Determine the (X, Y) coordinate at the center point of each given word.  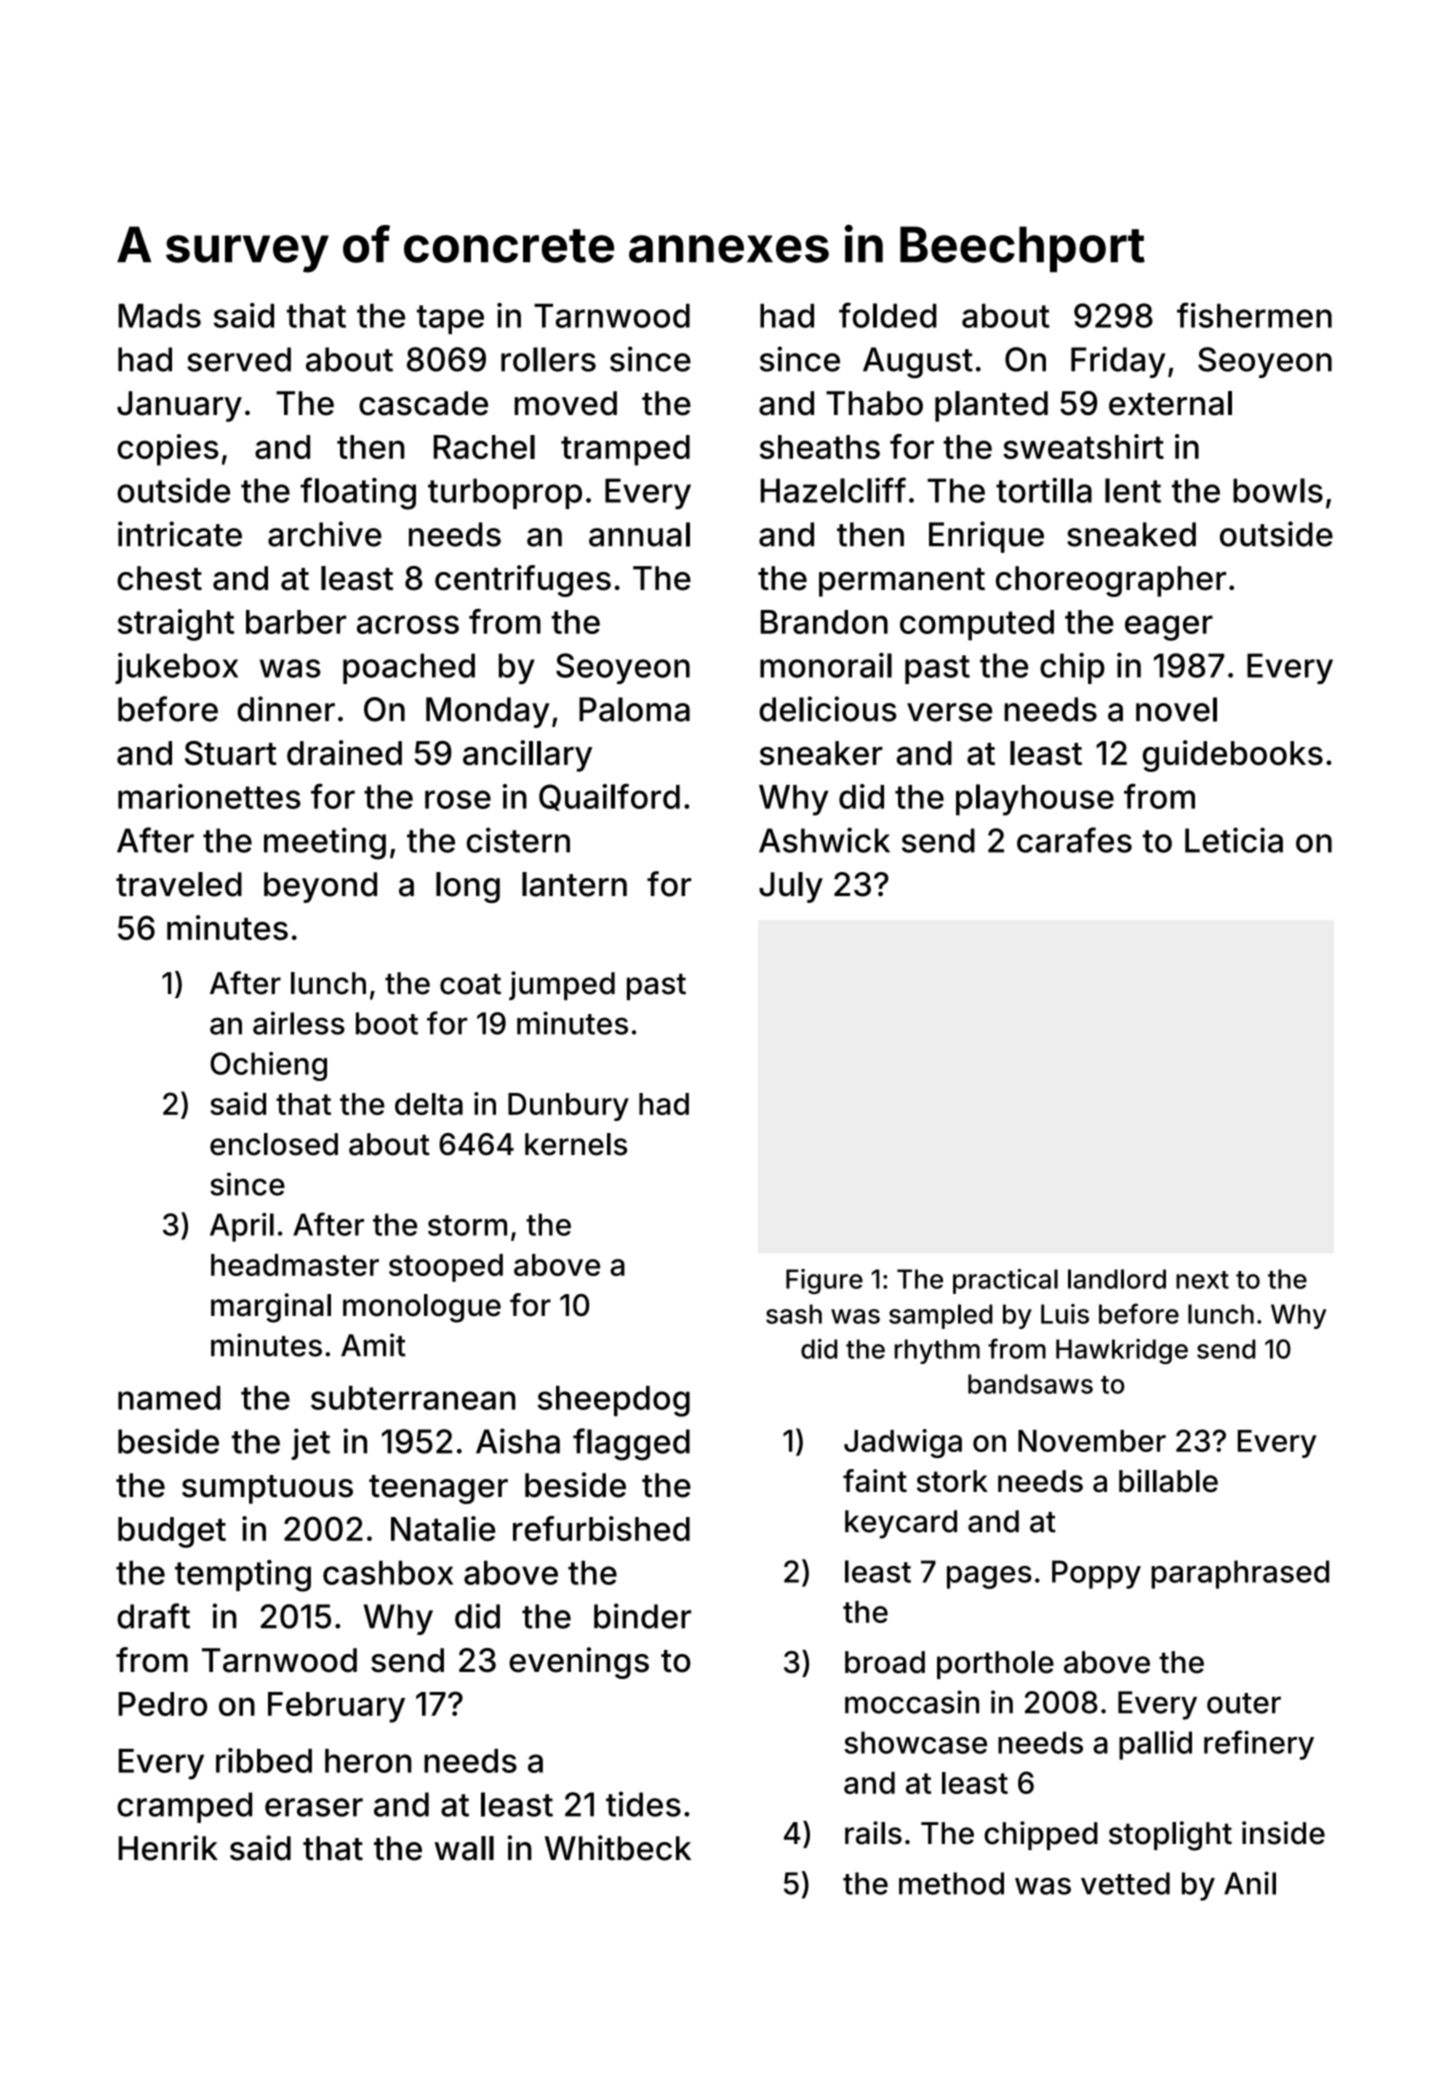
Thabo (874, 403)
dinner (286, 709)
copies (168, 450)
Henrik (168, 1848)
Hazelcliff (833, 490)
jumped (562, 985)
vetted (1125, 1883)
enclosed (274, 1144)
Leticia (1234, 840)
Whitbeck (618, 1848)
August (918, 363)
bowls (1278, 490)
